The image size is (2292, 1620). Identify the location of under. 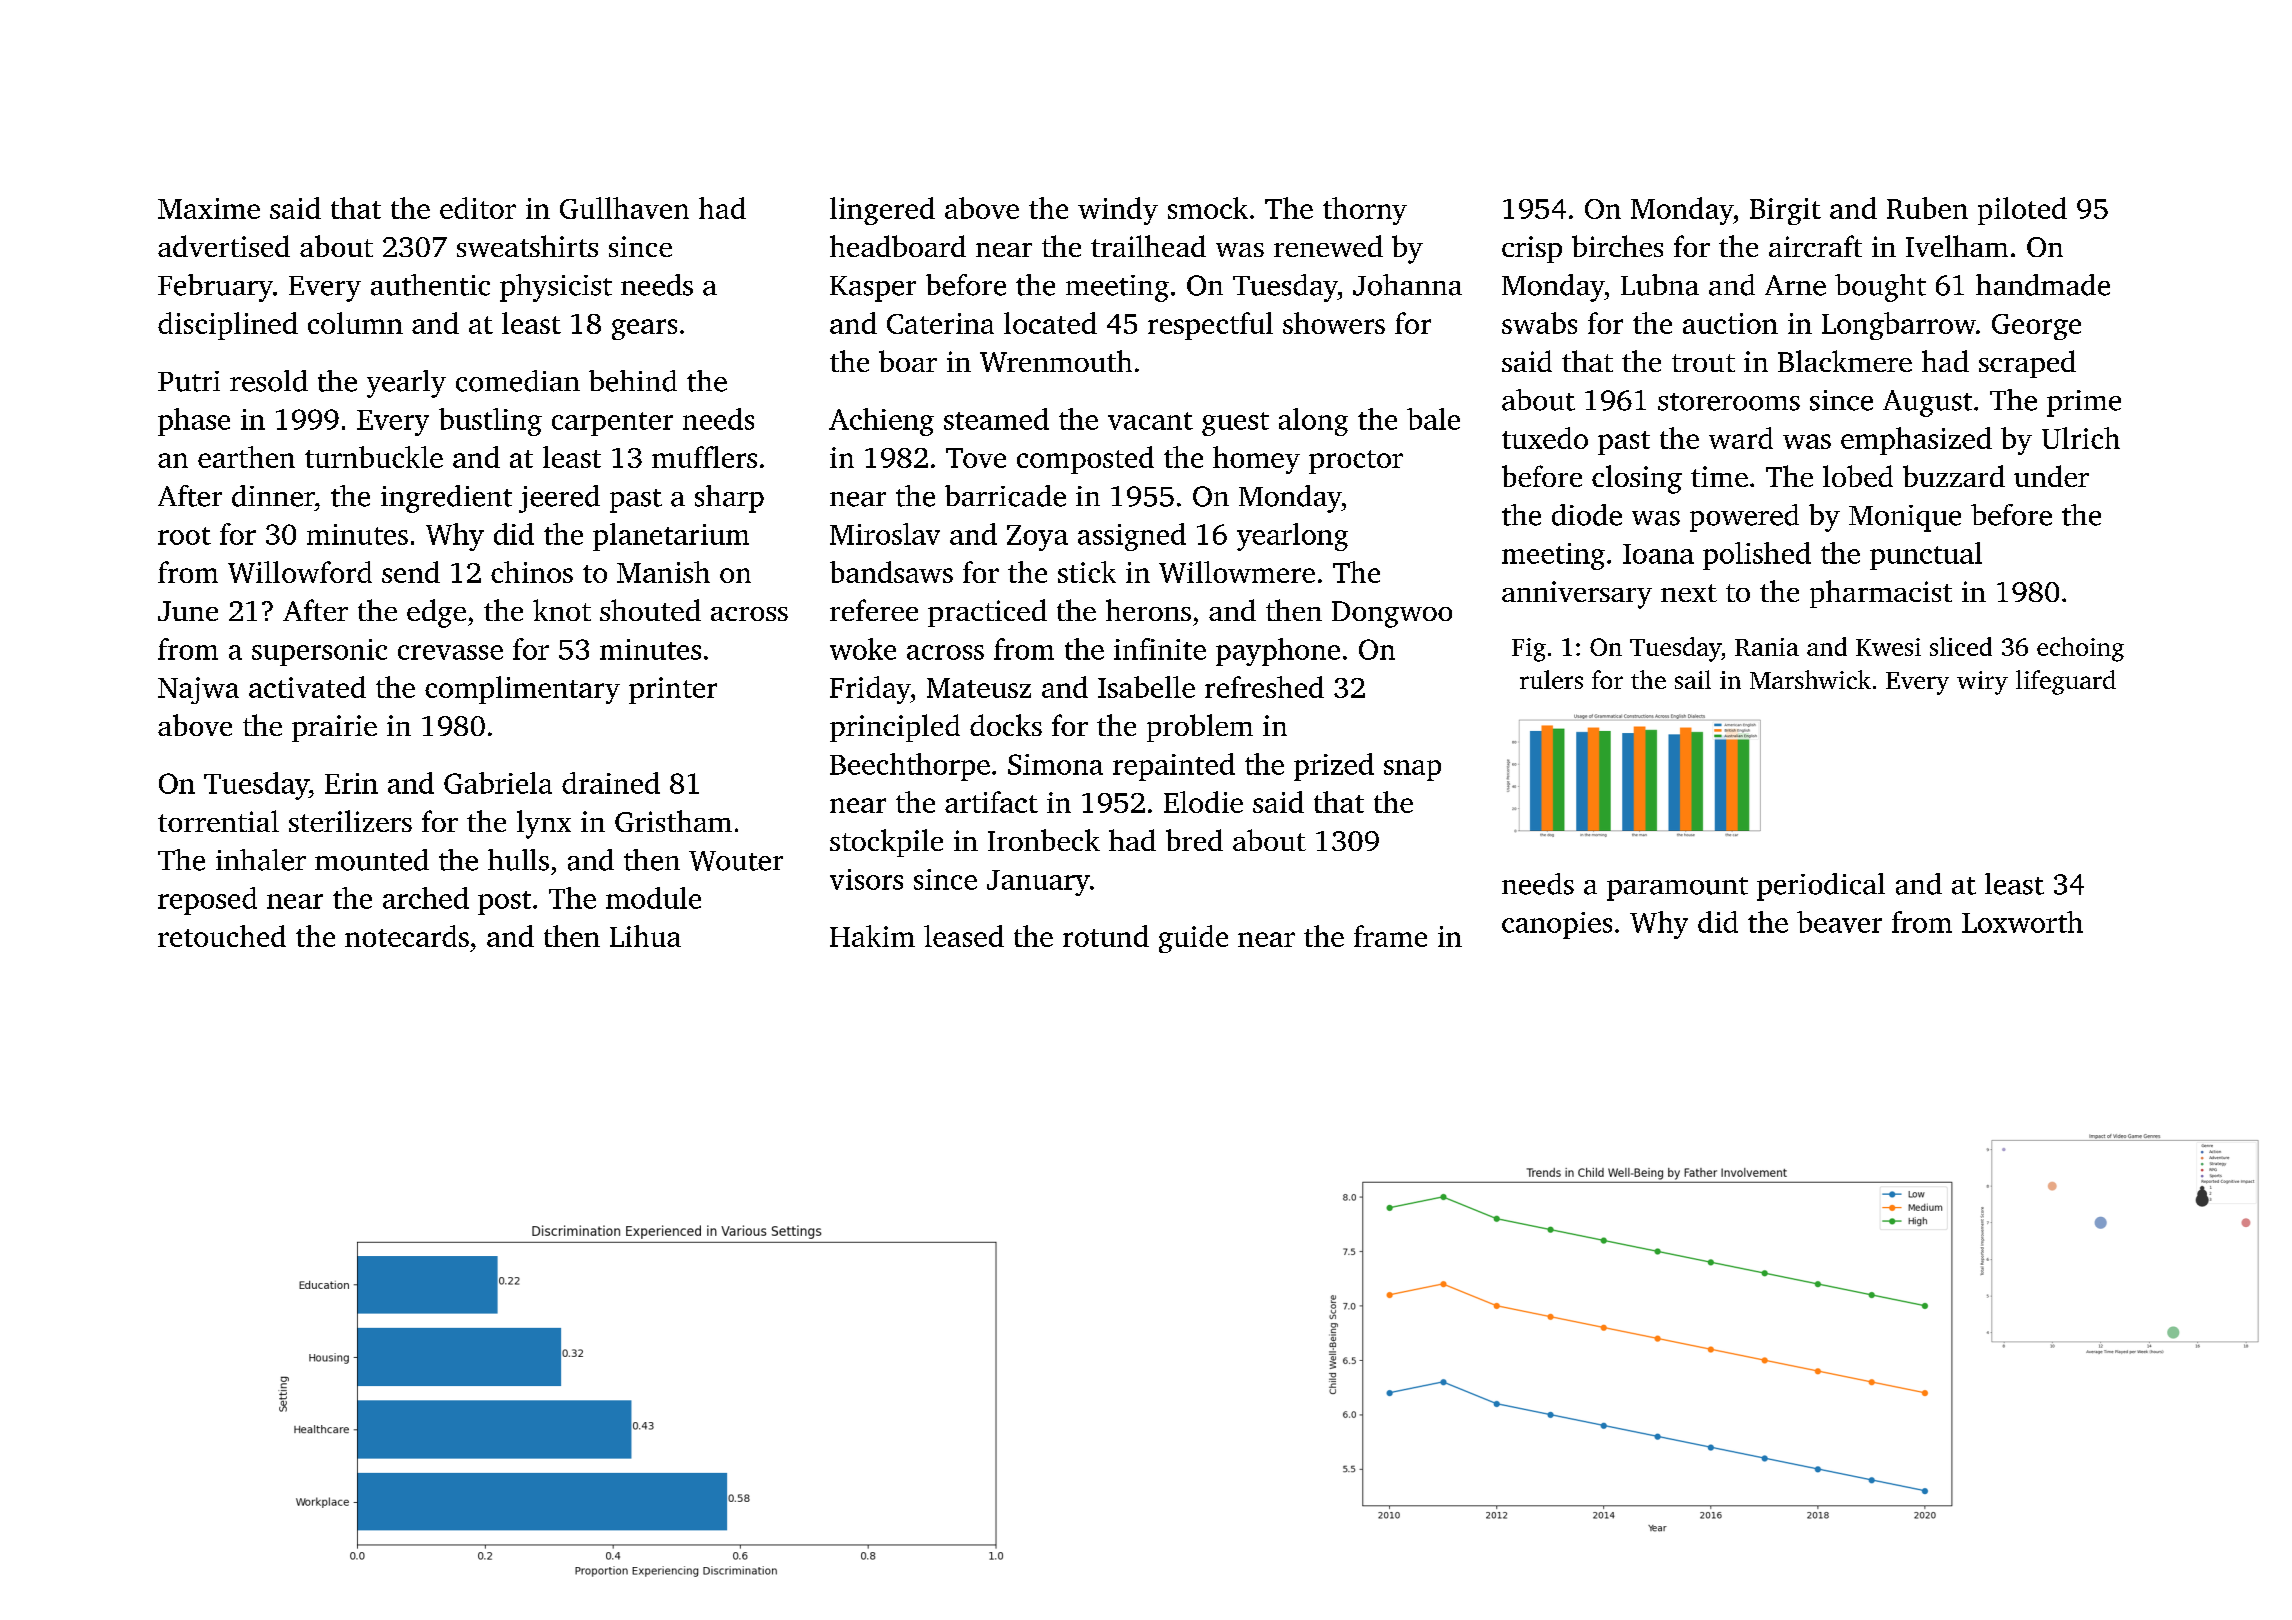
(2051, 476).
